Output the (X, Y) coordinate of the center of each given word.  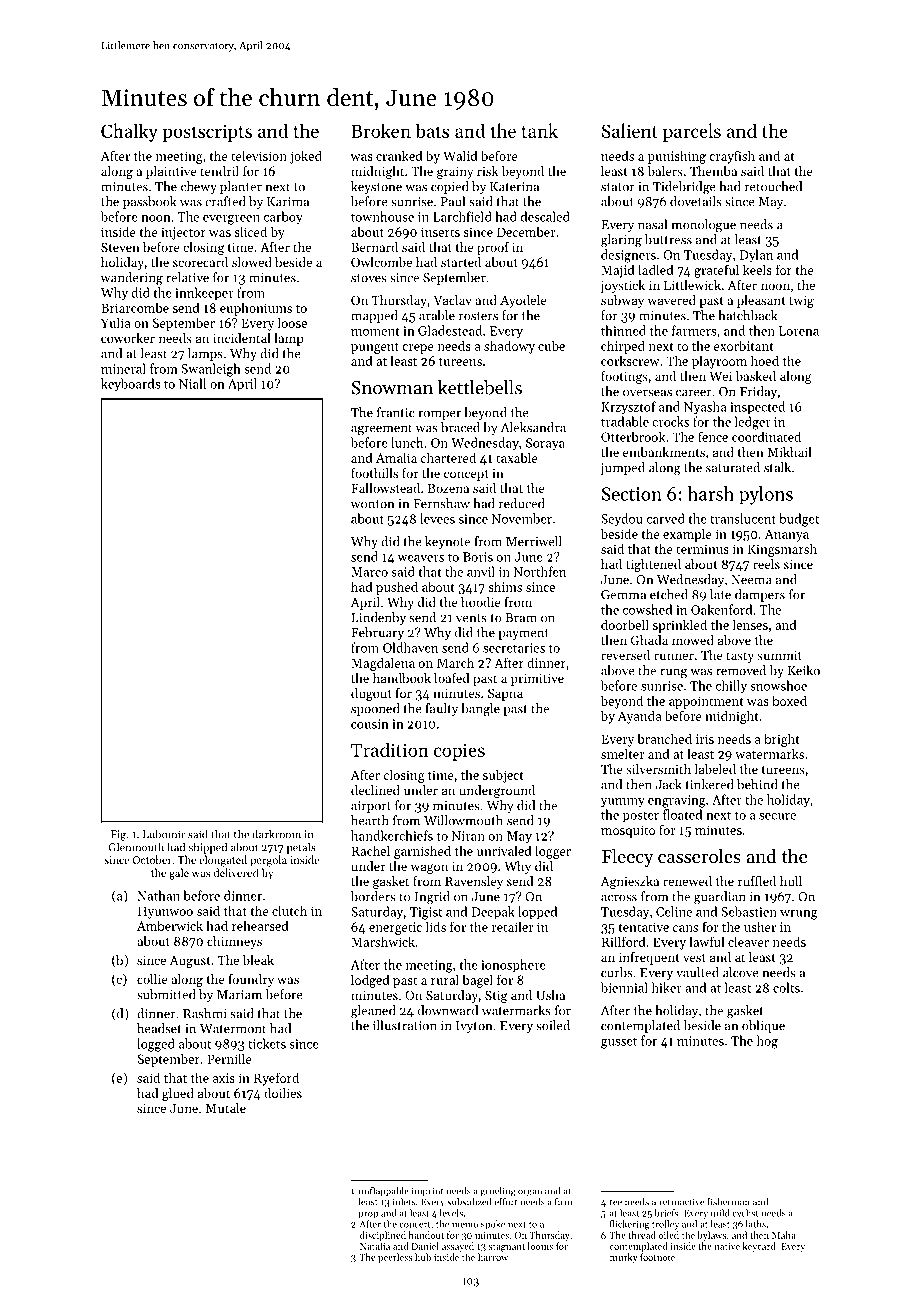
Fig (118, 835)
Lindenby (378, 618)
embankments (664, 452)
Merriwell (534, 541)
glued (178, 1094)
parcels (692, 132)
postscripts (207, 133)
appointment (706, 702)
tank (539, 130)
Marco (369, 572)
